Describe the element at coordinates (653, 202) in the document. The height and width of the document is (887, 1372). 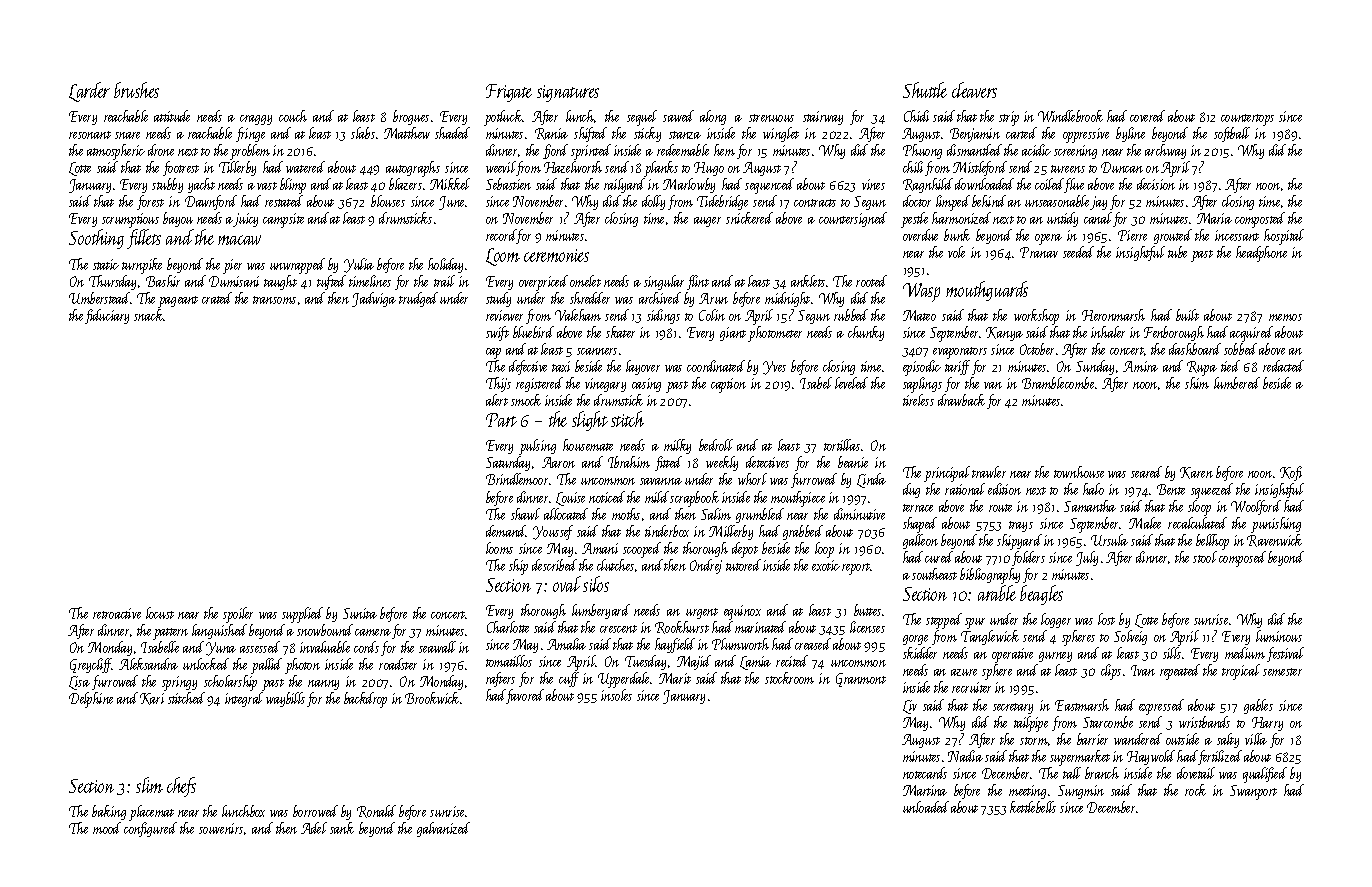
I see `dolly` at that location.
